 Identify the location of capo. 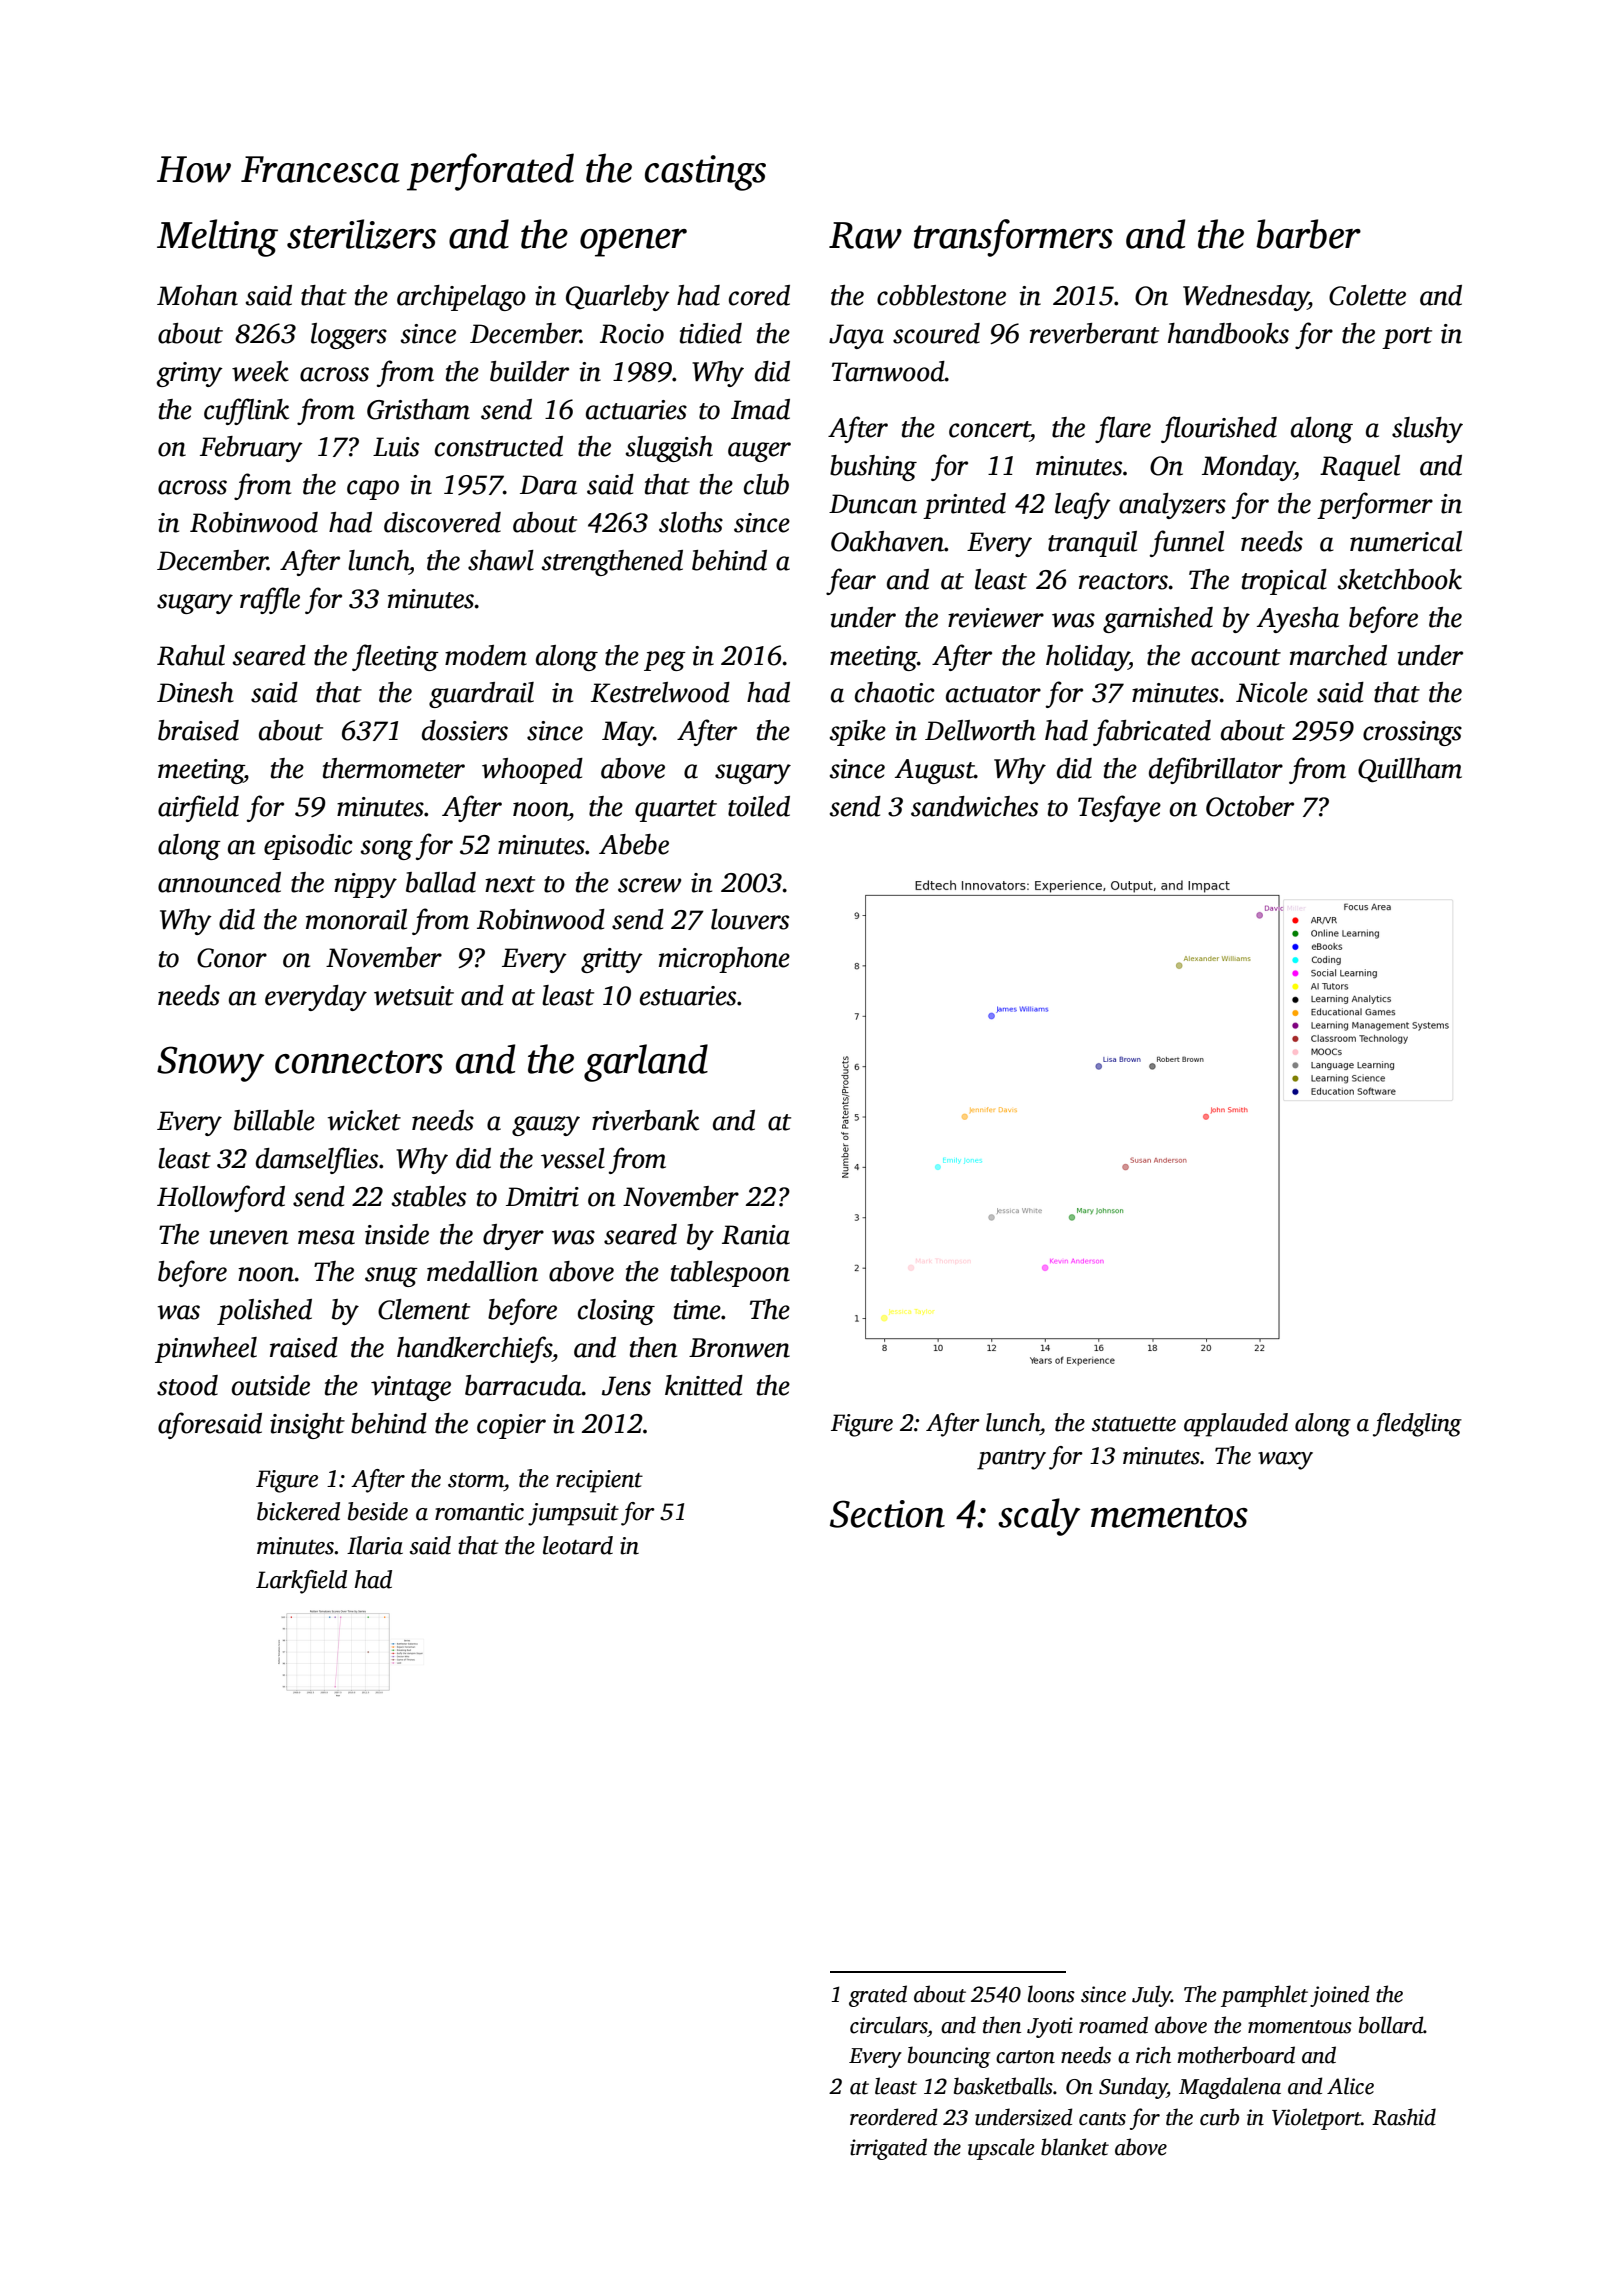
(373, 490).
